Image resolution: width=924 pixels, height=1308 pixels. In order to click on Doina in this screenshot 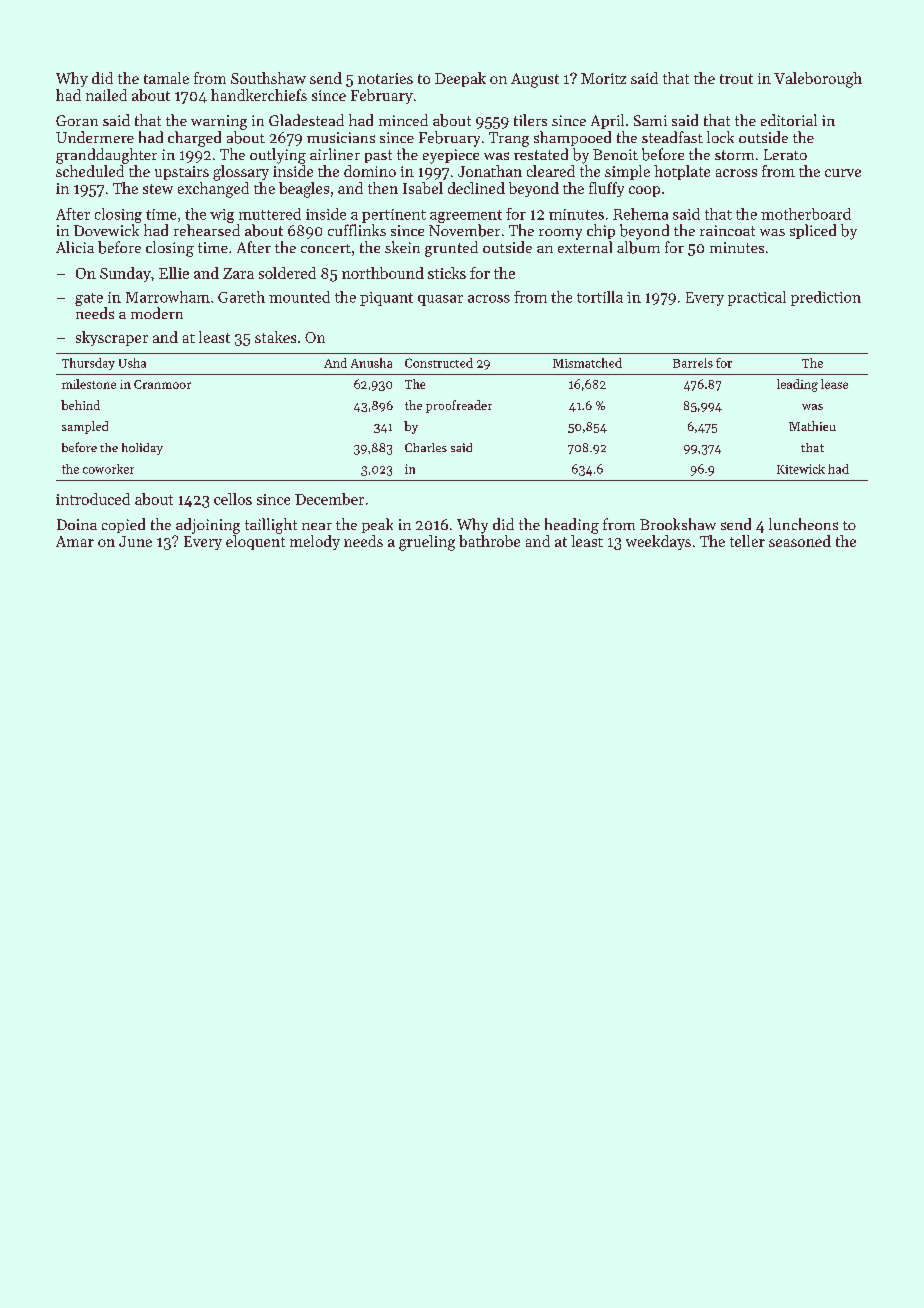, I will do `click(77, 524)`.
